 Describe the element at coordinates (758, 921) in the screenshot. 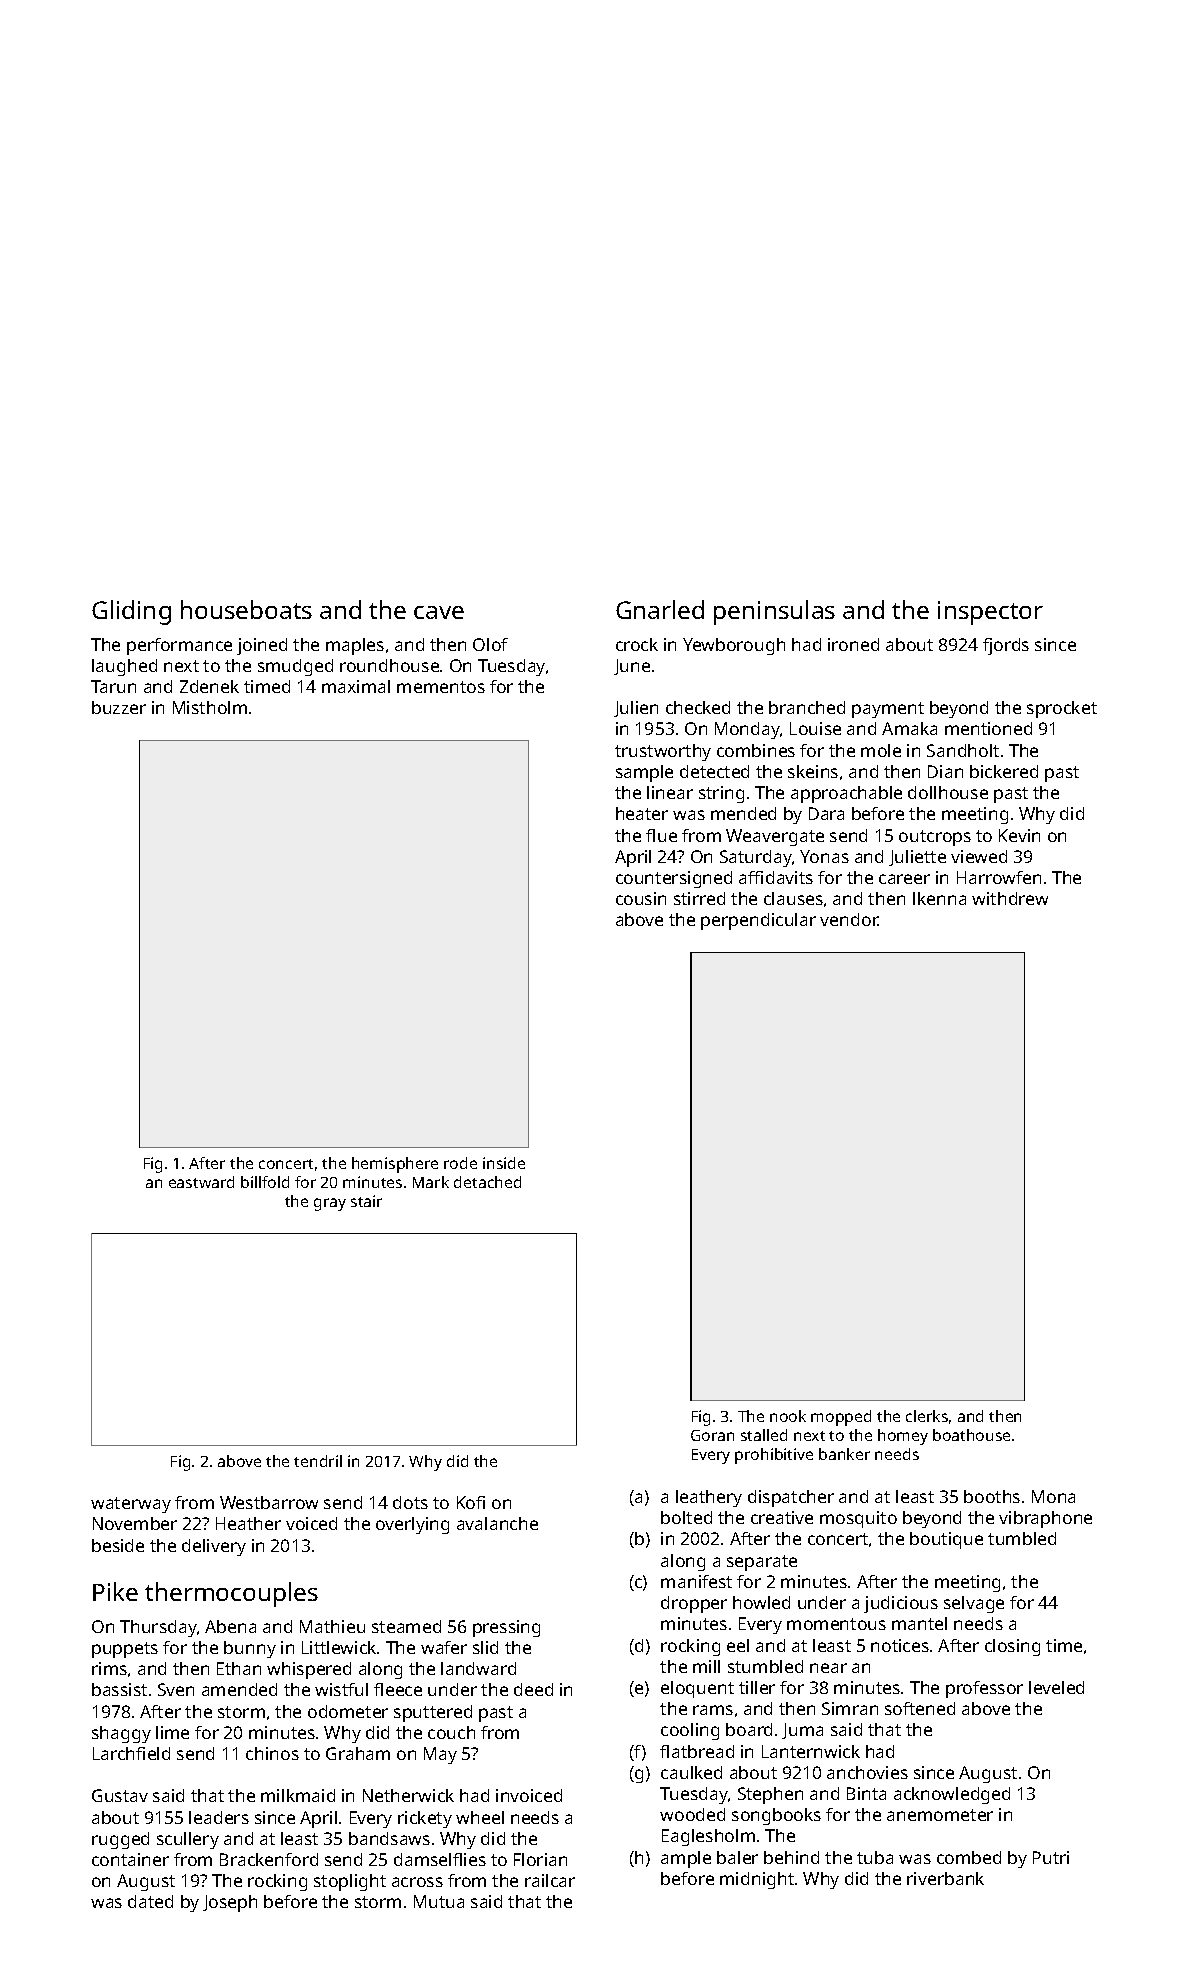

I see `perpendicular` at that location.
